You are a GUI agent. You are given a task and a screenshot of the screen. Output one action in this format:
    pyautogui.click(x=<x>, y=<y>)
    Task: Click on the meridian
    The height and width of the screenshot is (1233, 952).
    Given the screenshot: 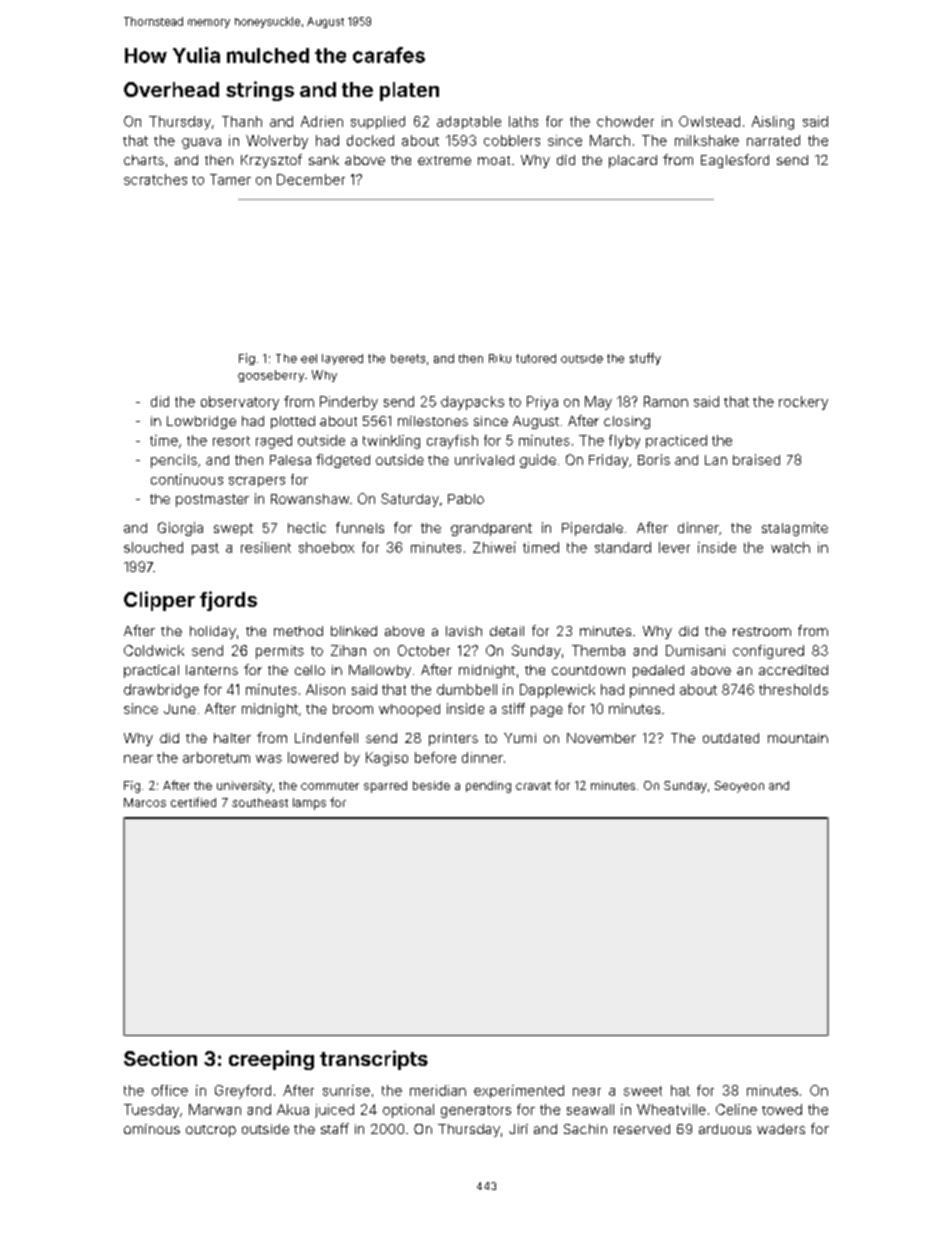 What is the action you would take?
    pyautogui.click(x=438, y=1090)
